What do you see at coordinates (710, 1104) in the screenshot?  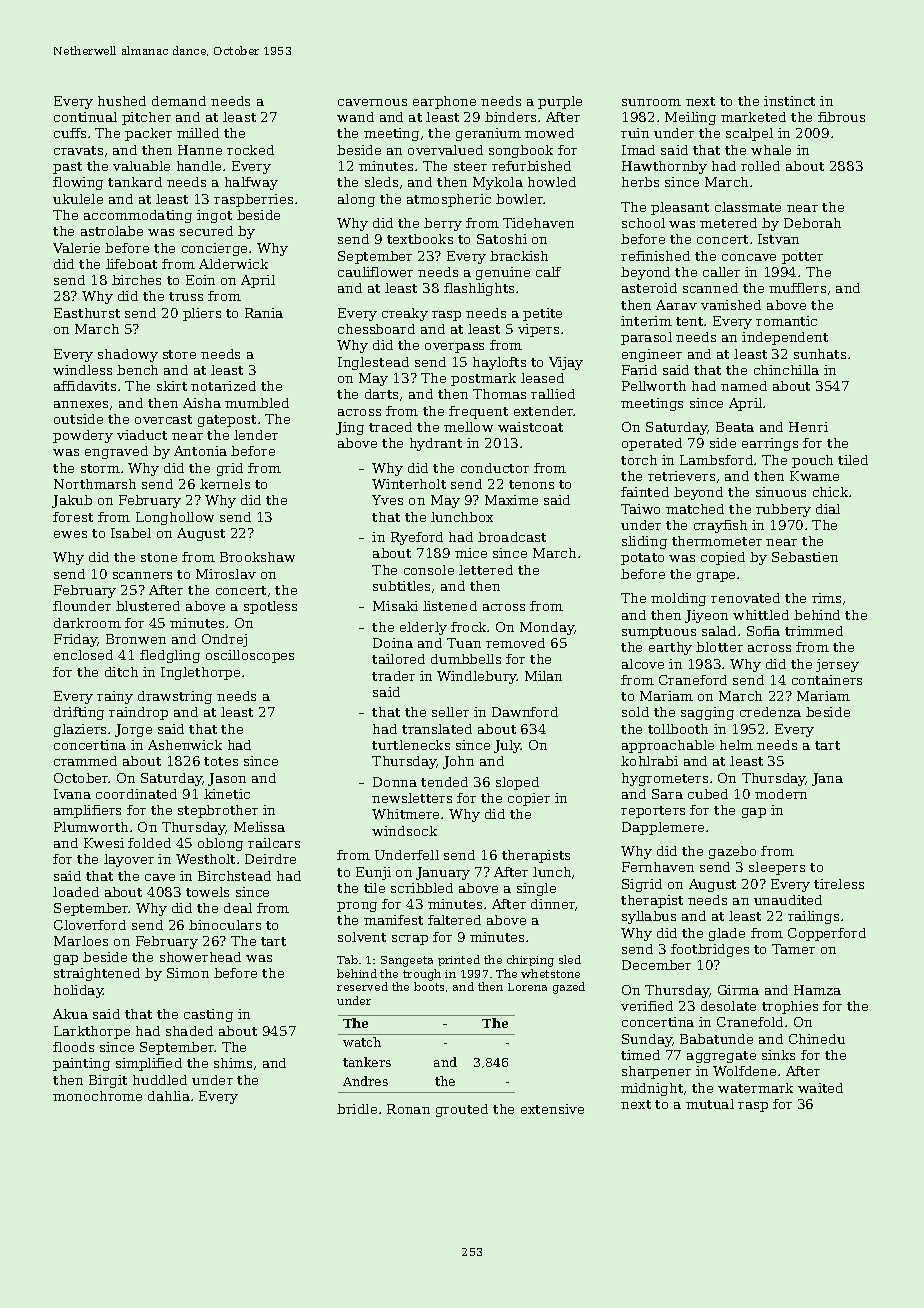 I see `mutual` at bounding box center [710, 1104].
